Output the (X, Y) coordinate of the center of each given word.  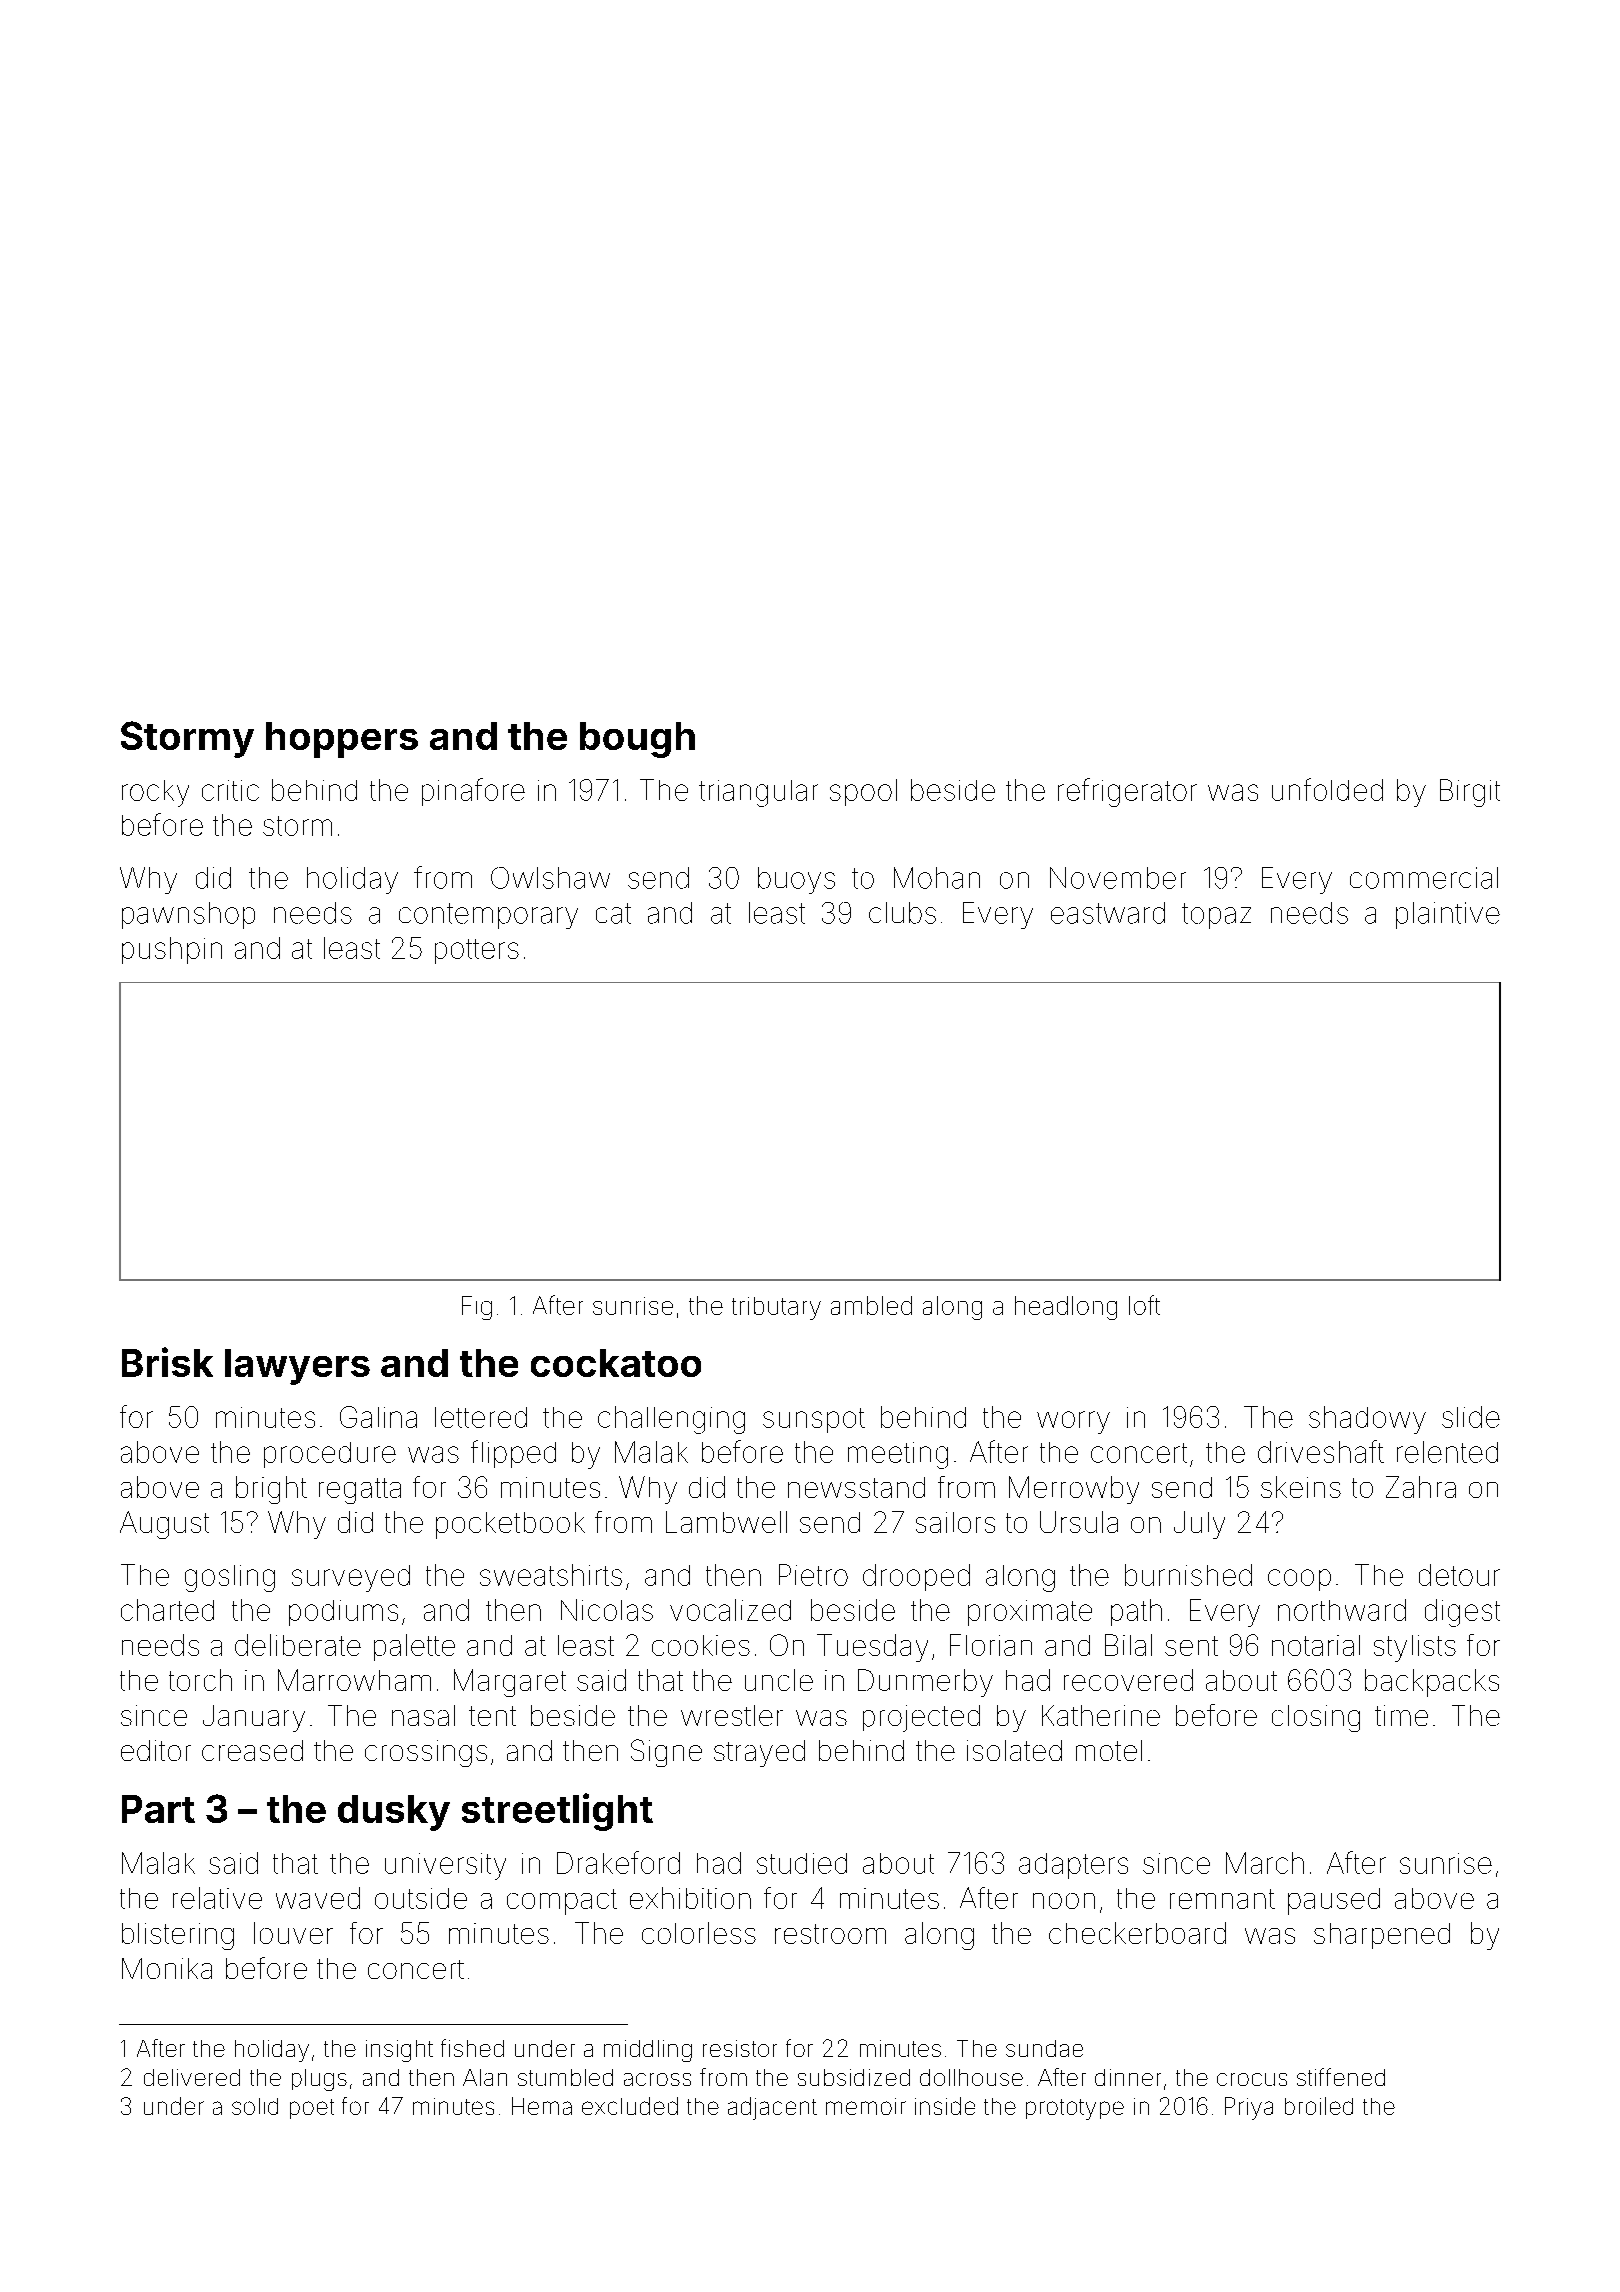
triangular (758, 793)
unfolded (1327, 789)
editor (156, 1750)
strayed (759, 1753)
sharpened (1382, 1936)
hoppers (342, 740)
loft (1144, 1305)
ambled (871, 1305)
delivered (192, 2077)
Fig (477, 1308)
